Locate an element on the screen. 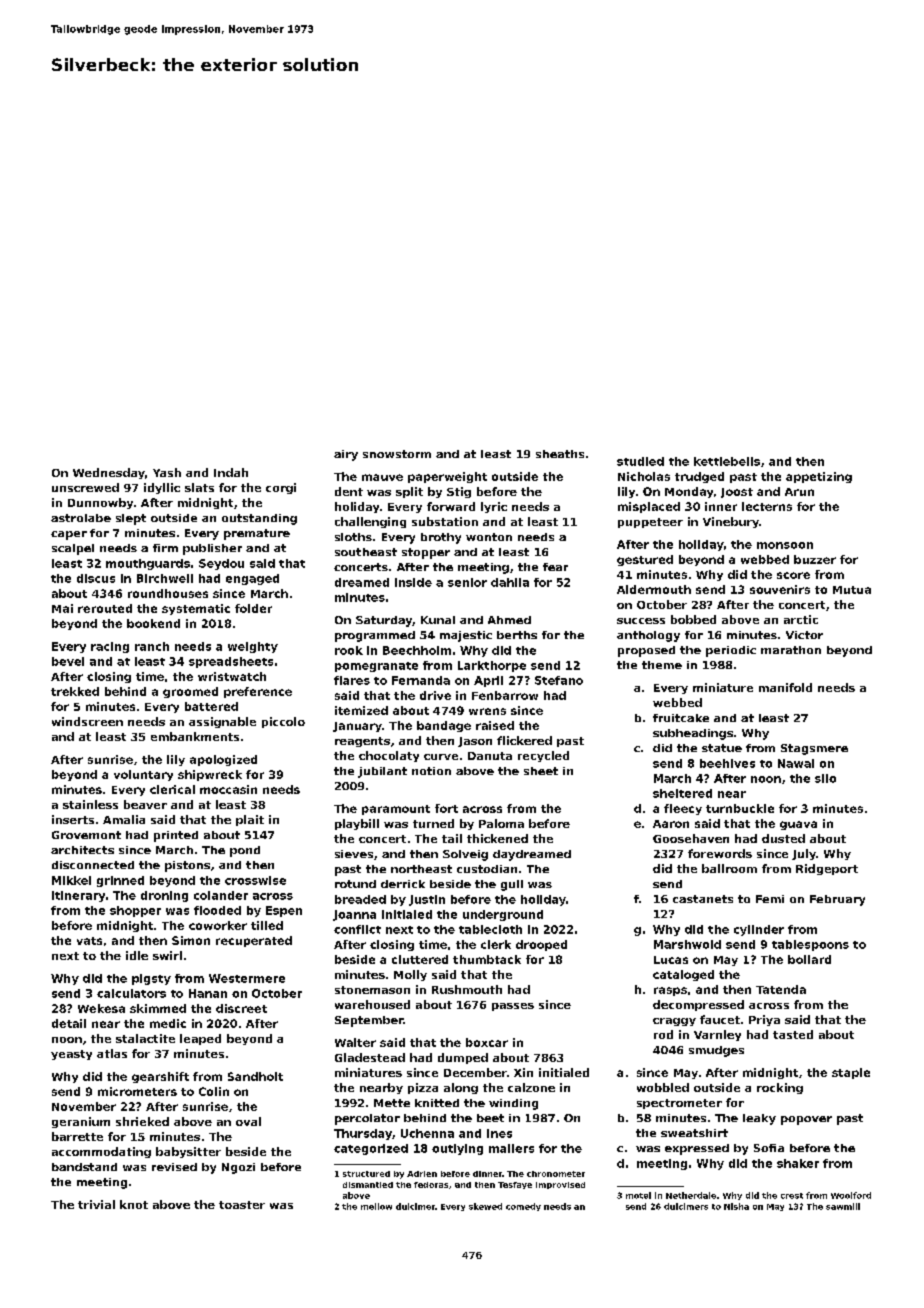 The width and height of the screenshot is (924, 1308). paperweight is located at coordinates (447, 477).
